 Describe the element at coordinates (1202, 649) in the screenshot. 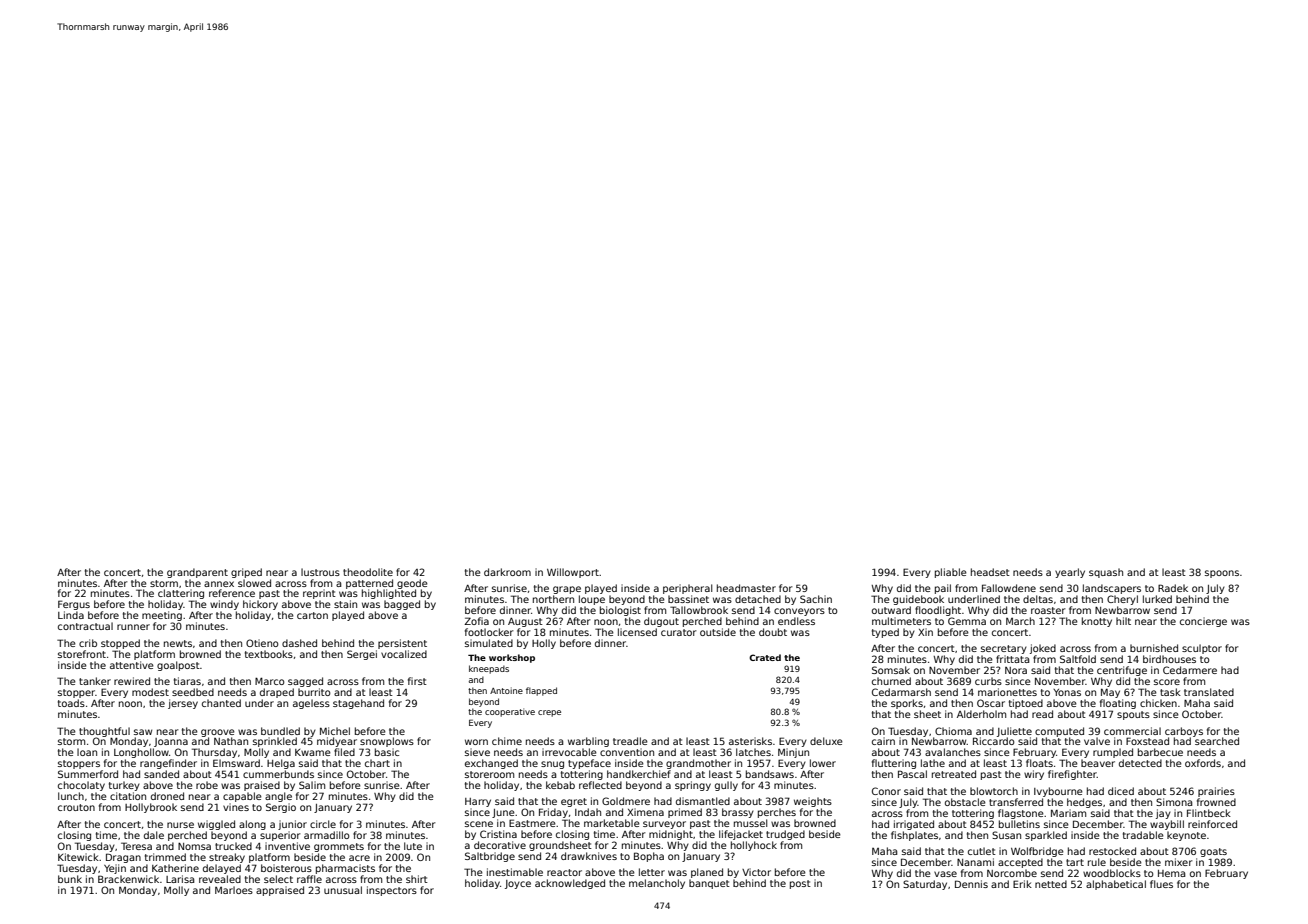

I see `sculptor` at that location.
